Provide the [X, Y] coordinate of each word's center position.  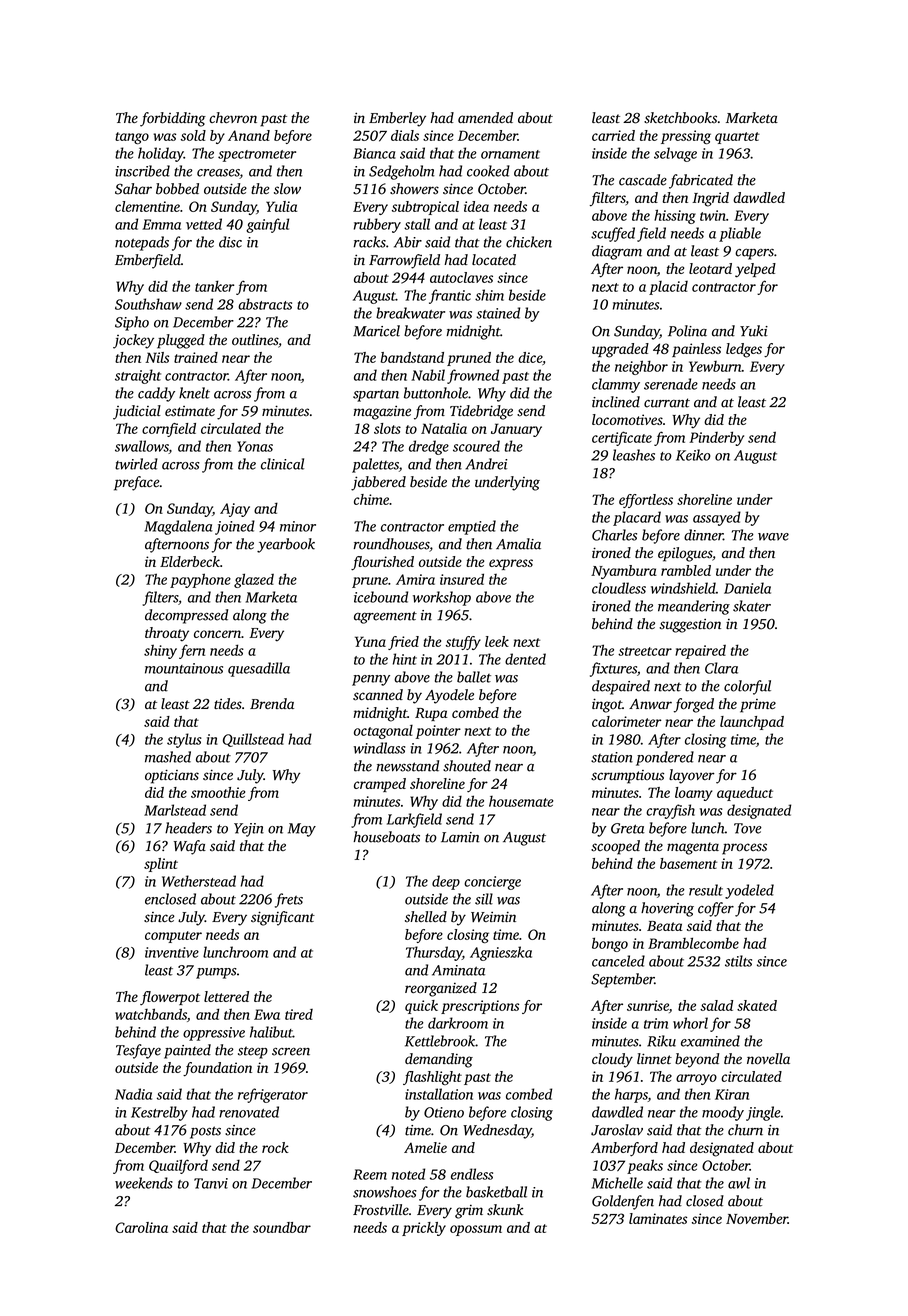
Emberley [397, 119]
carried [613, 135]
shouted [467, 766]
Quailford [178, 1166]
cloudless [619, 588]
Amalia [518, 544]
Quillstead [253, 740]
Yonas [255, 446]
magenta [693, 848]
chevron [233, 118]
